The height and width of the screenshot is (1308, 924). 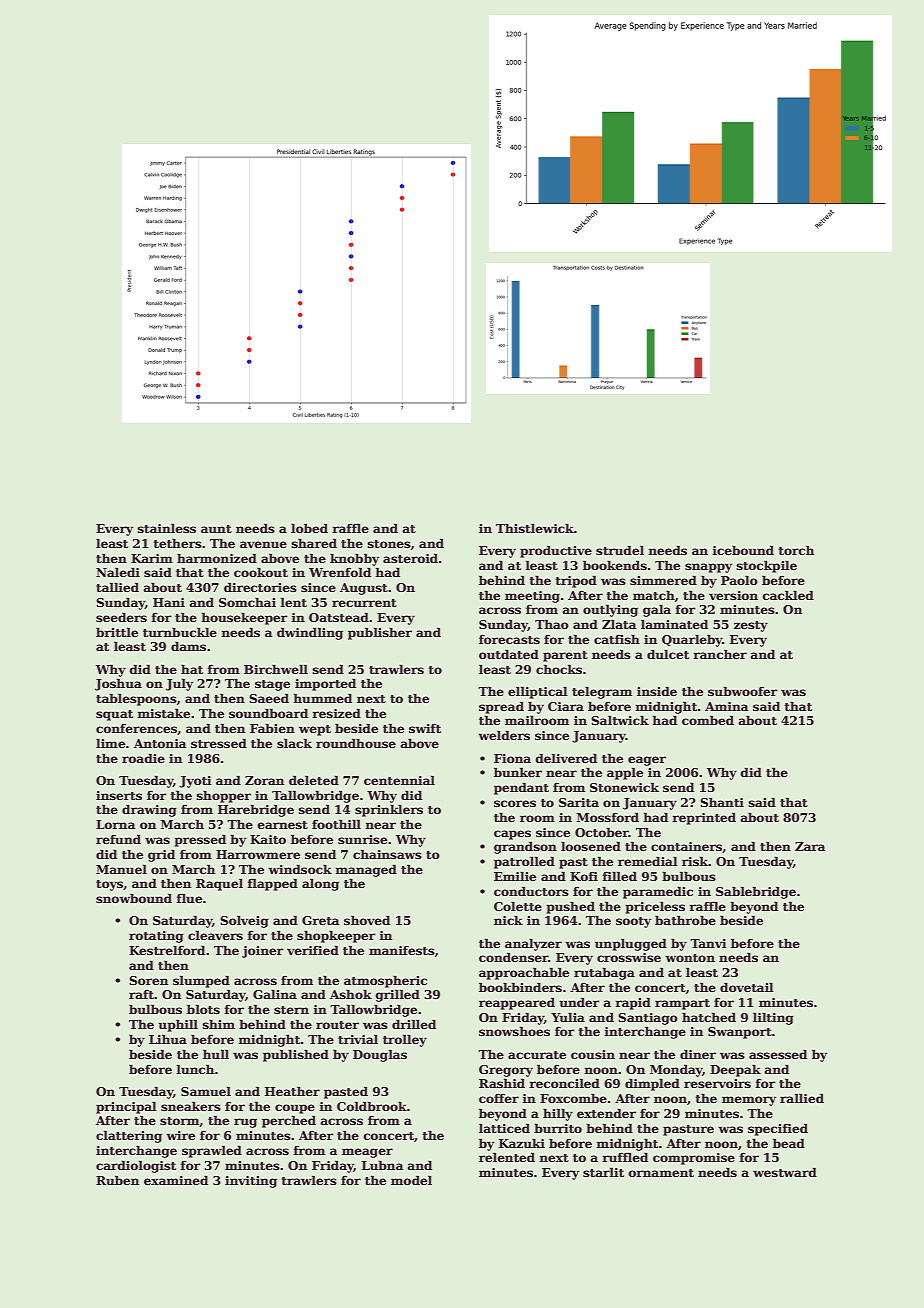 What do you see at coordinates (217, 558) in the screenshot?
I see `harmonized` at bounding box center [217, 558].
